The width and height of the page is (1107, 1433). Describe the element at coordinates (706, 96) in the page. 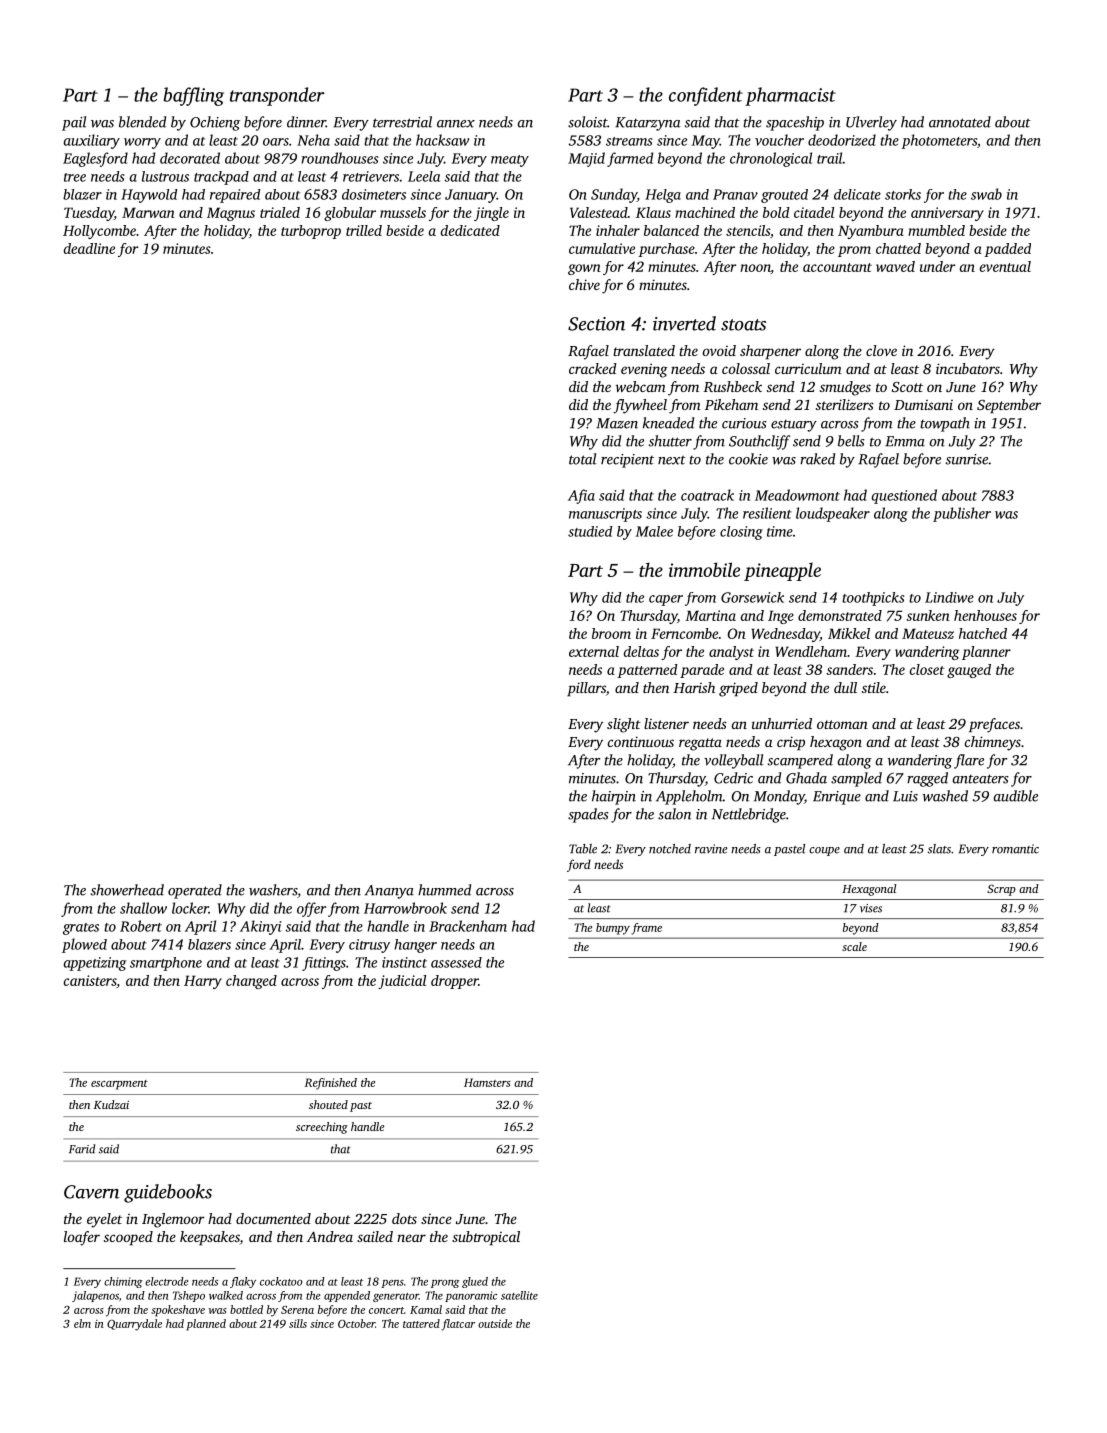

I see `confident` at that location.
